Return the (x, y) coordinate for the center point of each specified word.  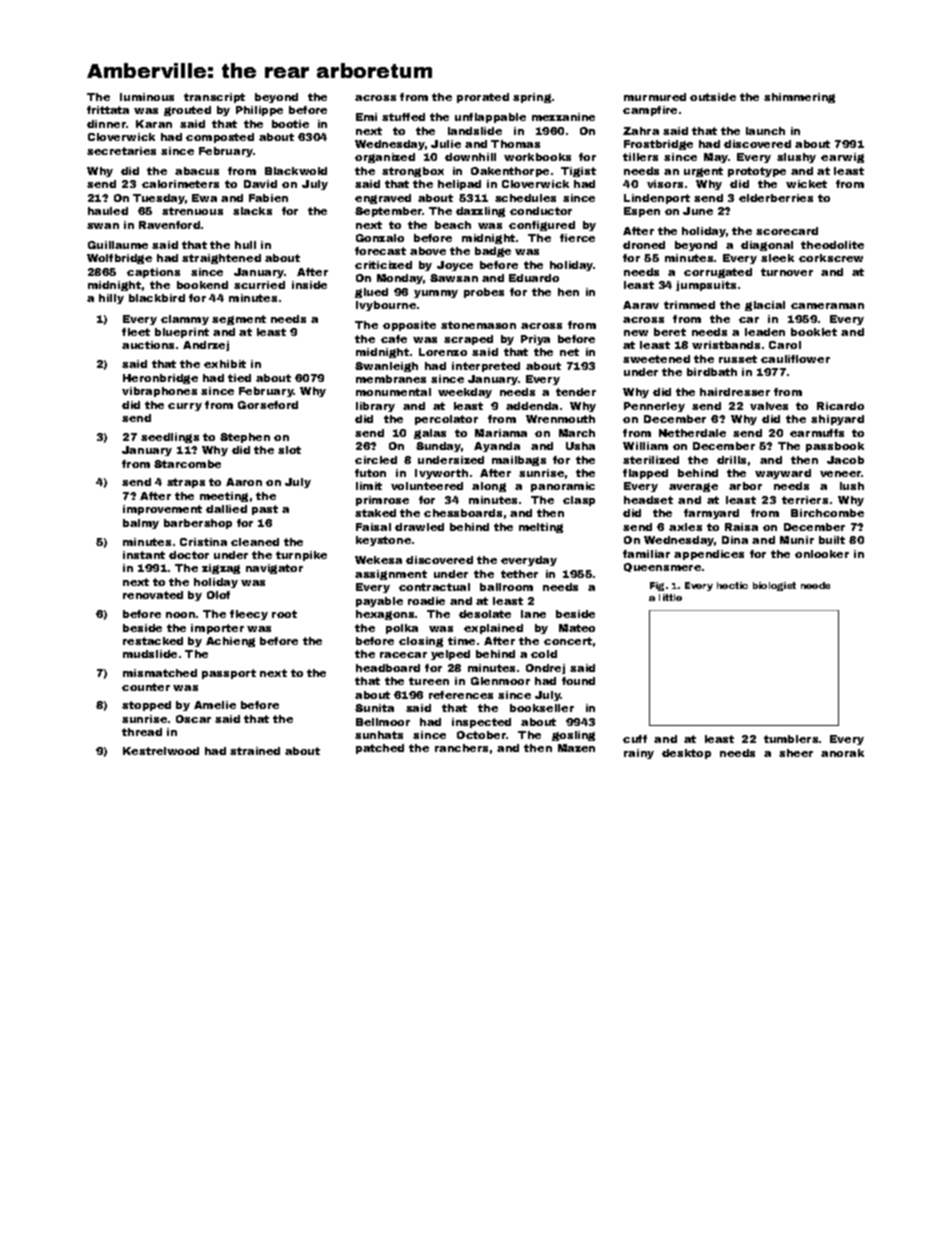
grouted (187, 111)
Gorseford (268, 405)
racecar (403, 655)
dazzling (480, 212)
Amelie (215, 705)
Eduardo (534, 278)
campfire (650, 111)
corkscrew (831, 258)
